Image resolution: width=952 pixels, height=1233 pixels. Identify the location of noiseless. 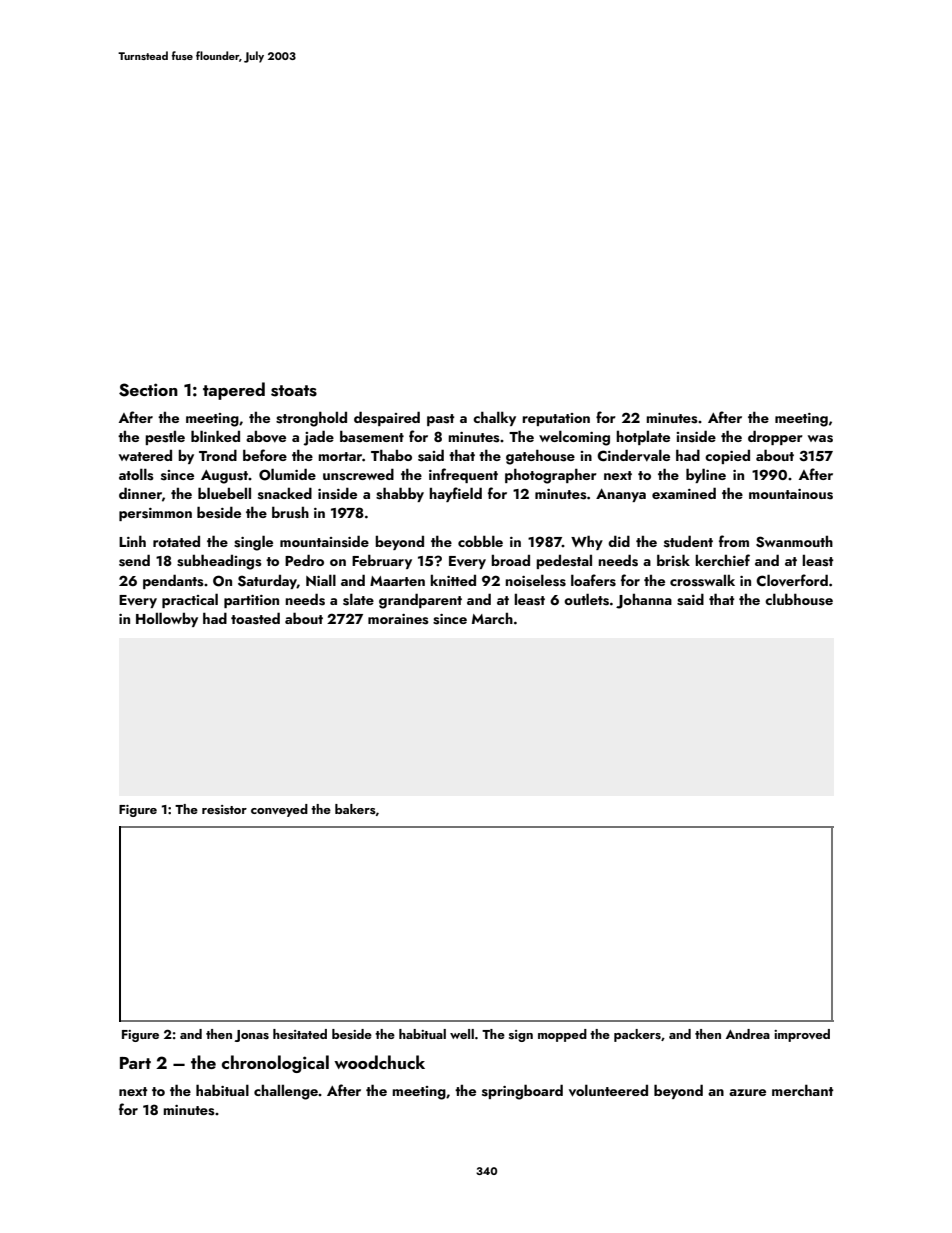
(535, 580).
